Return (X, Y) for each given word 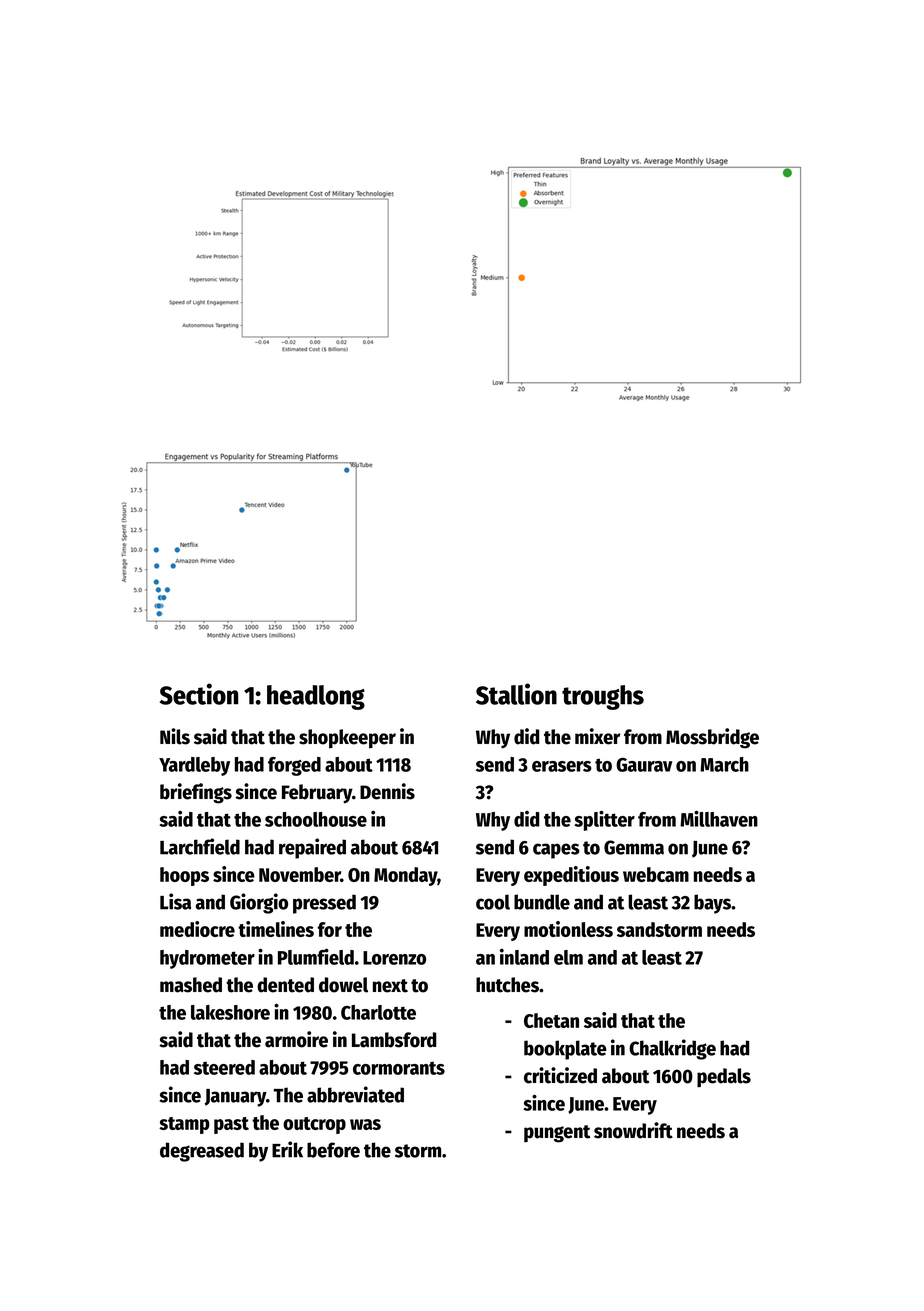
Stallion (516, 694)
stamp (184, 1125)
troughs (603, 697)
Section (199, 694)
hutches (507, 985)
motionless (568, 929)
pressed (324, 904)
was (365, 1124)
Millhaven (719, 818)
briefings (196, 793)
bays (712, 904)
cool (493, 902)
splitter (604, 820)
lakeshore (230, 1012)
